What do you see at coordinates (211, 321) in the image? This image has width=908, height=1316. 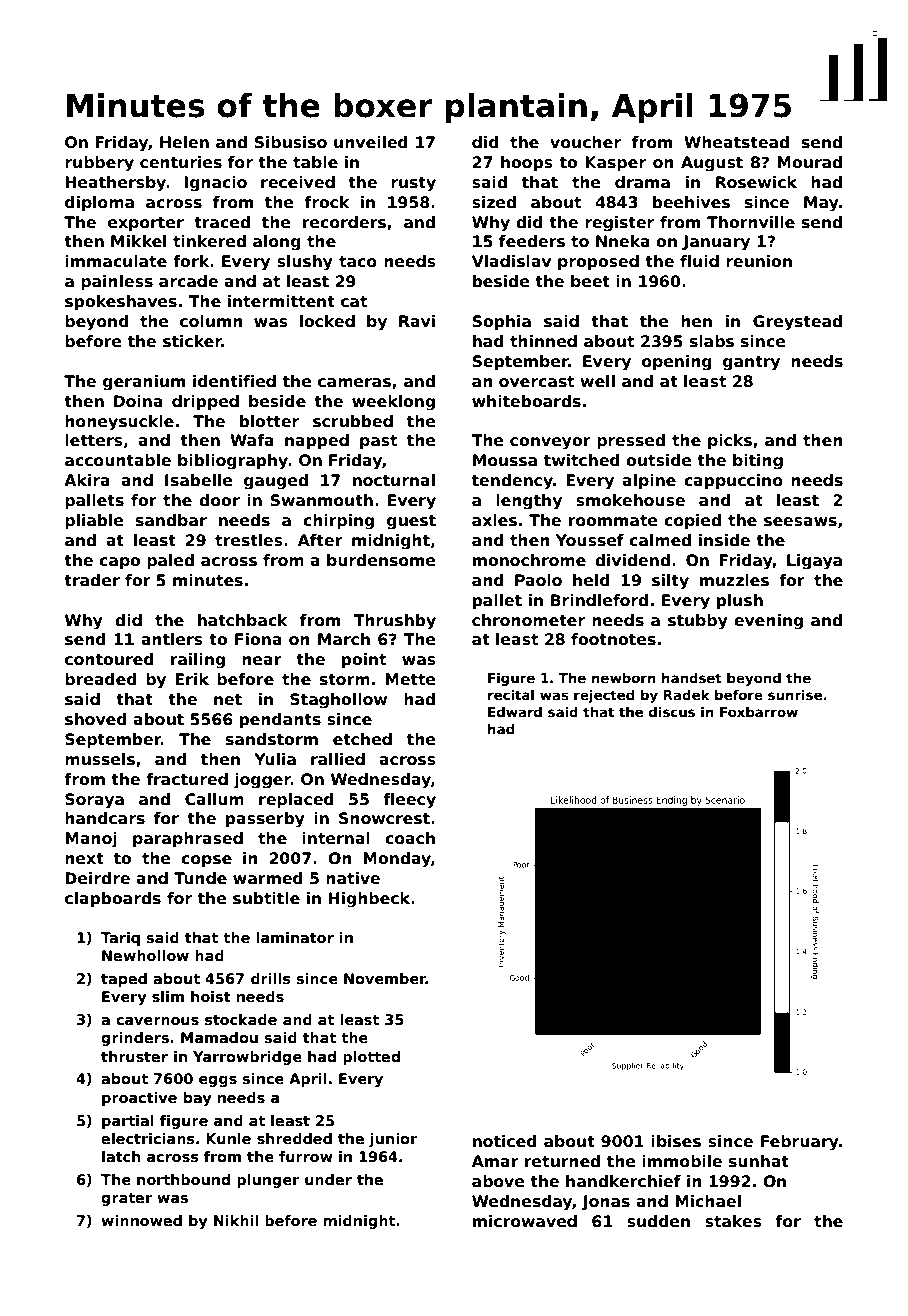 I see `column` at bounding box center [211, 321].
